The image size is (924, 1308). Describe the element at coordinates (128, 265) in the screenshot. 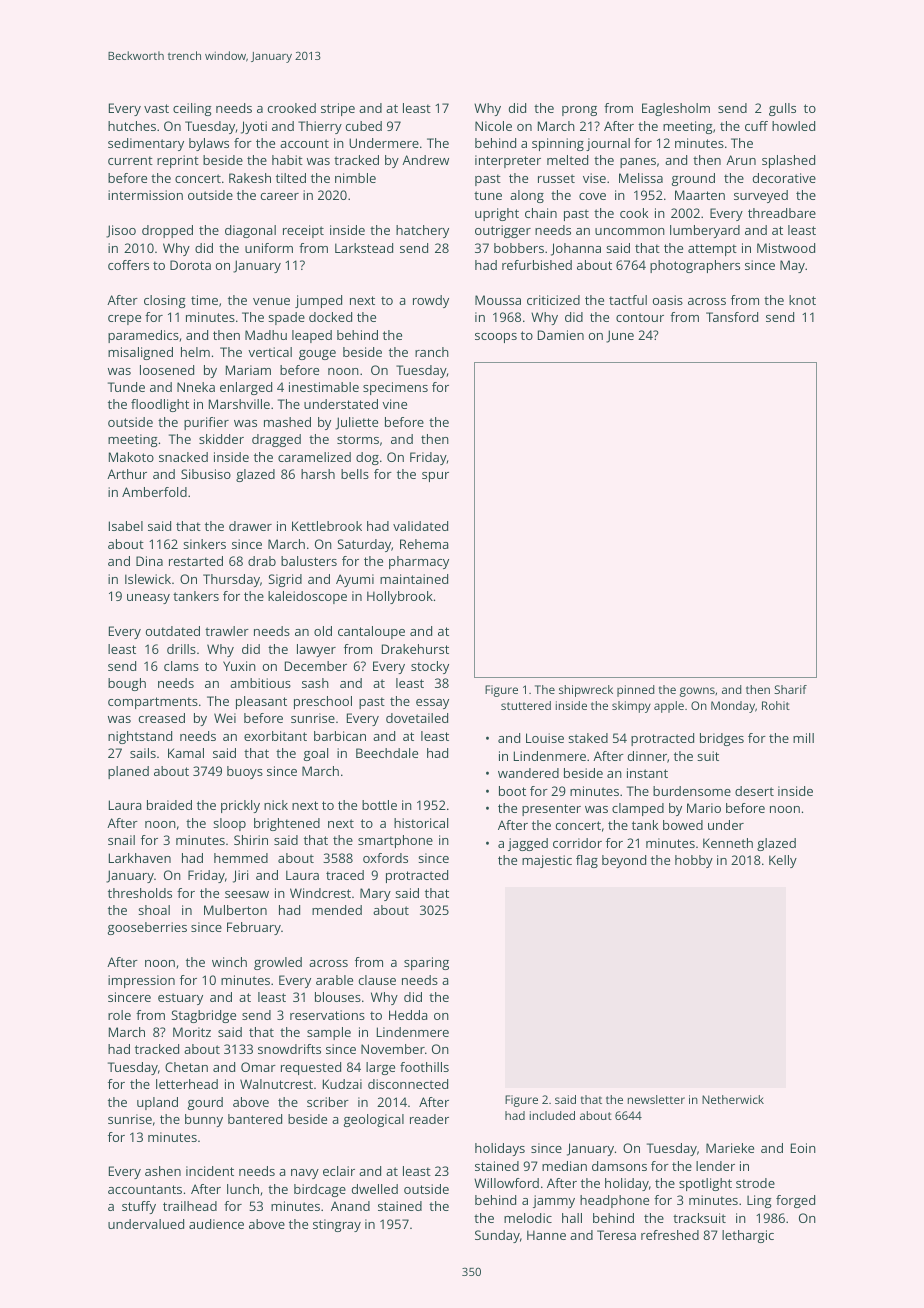

I see `coffers` at that location.
